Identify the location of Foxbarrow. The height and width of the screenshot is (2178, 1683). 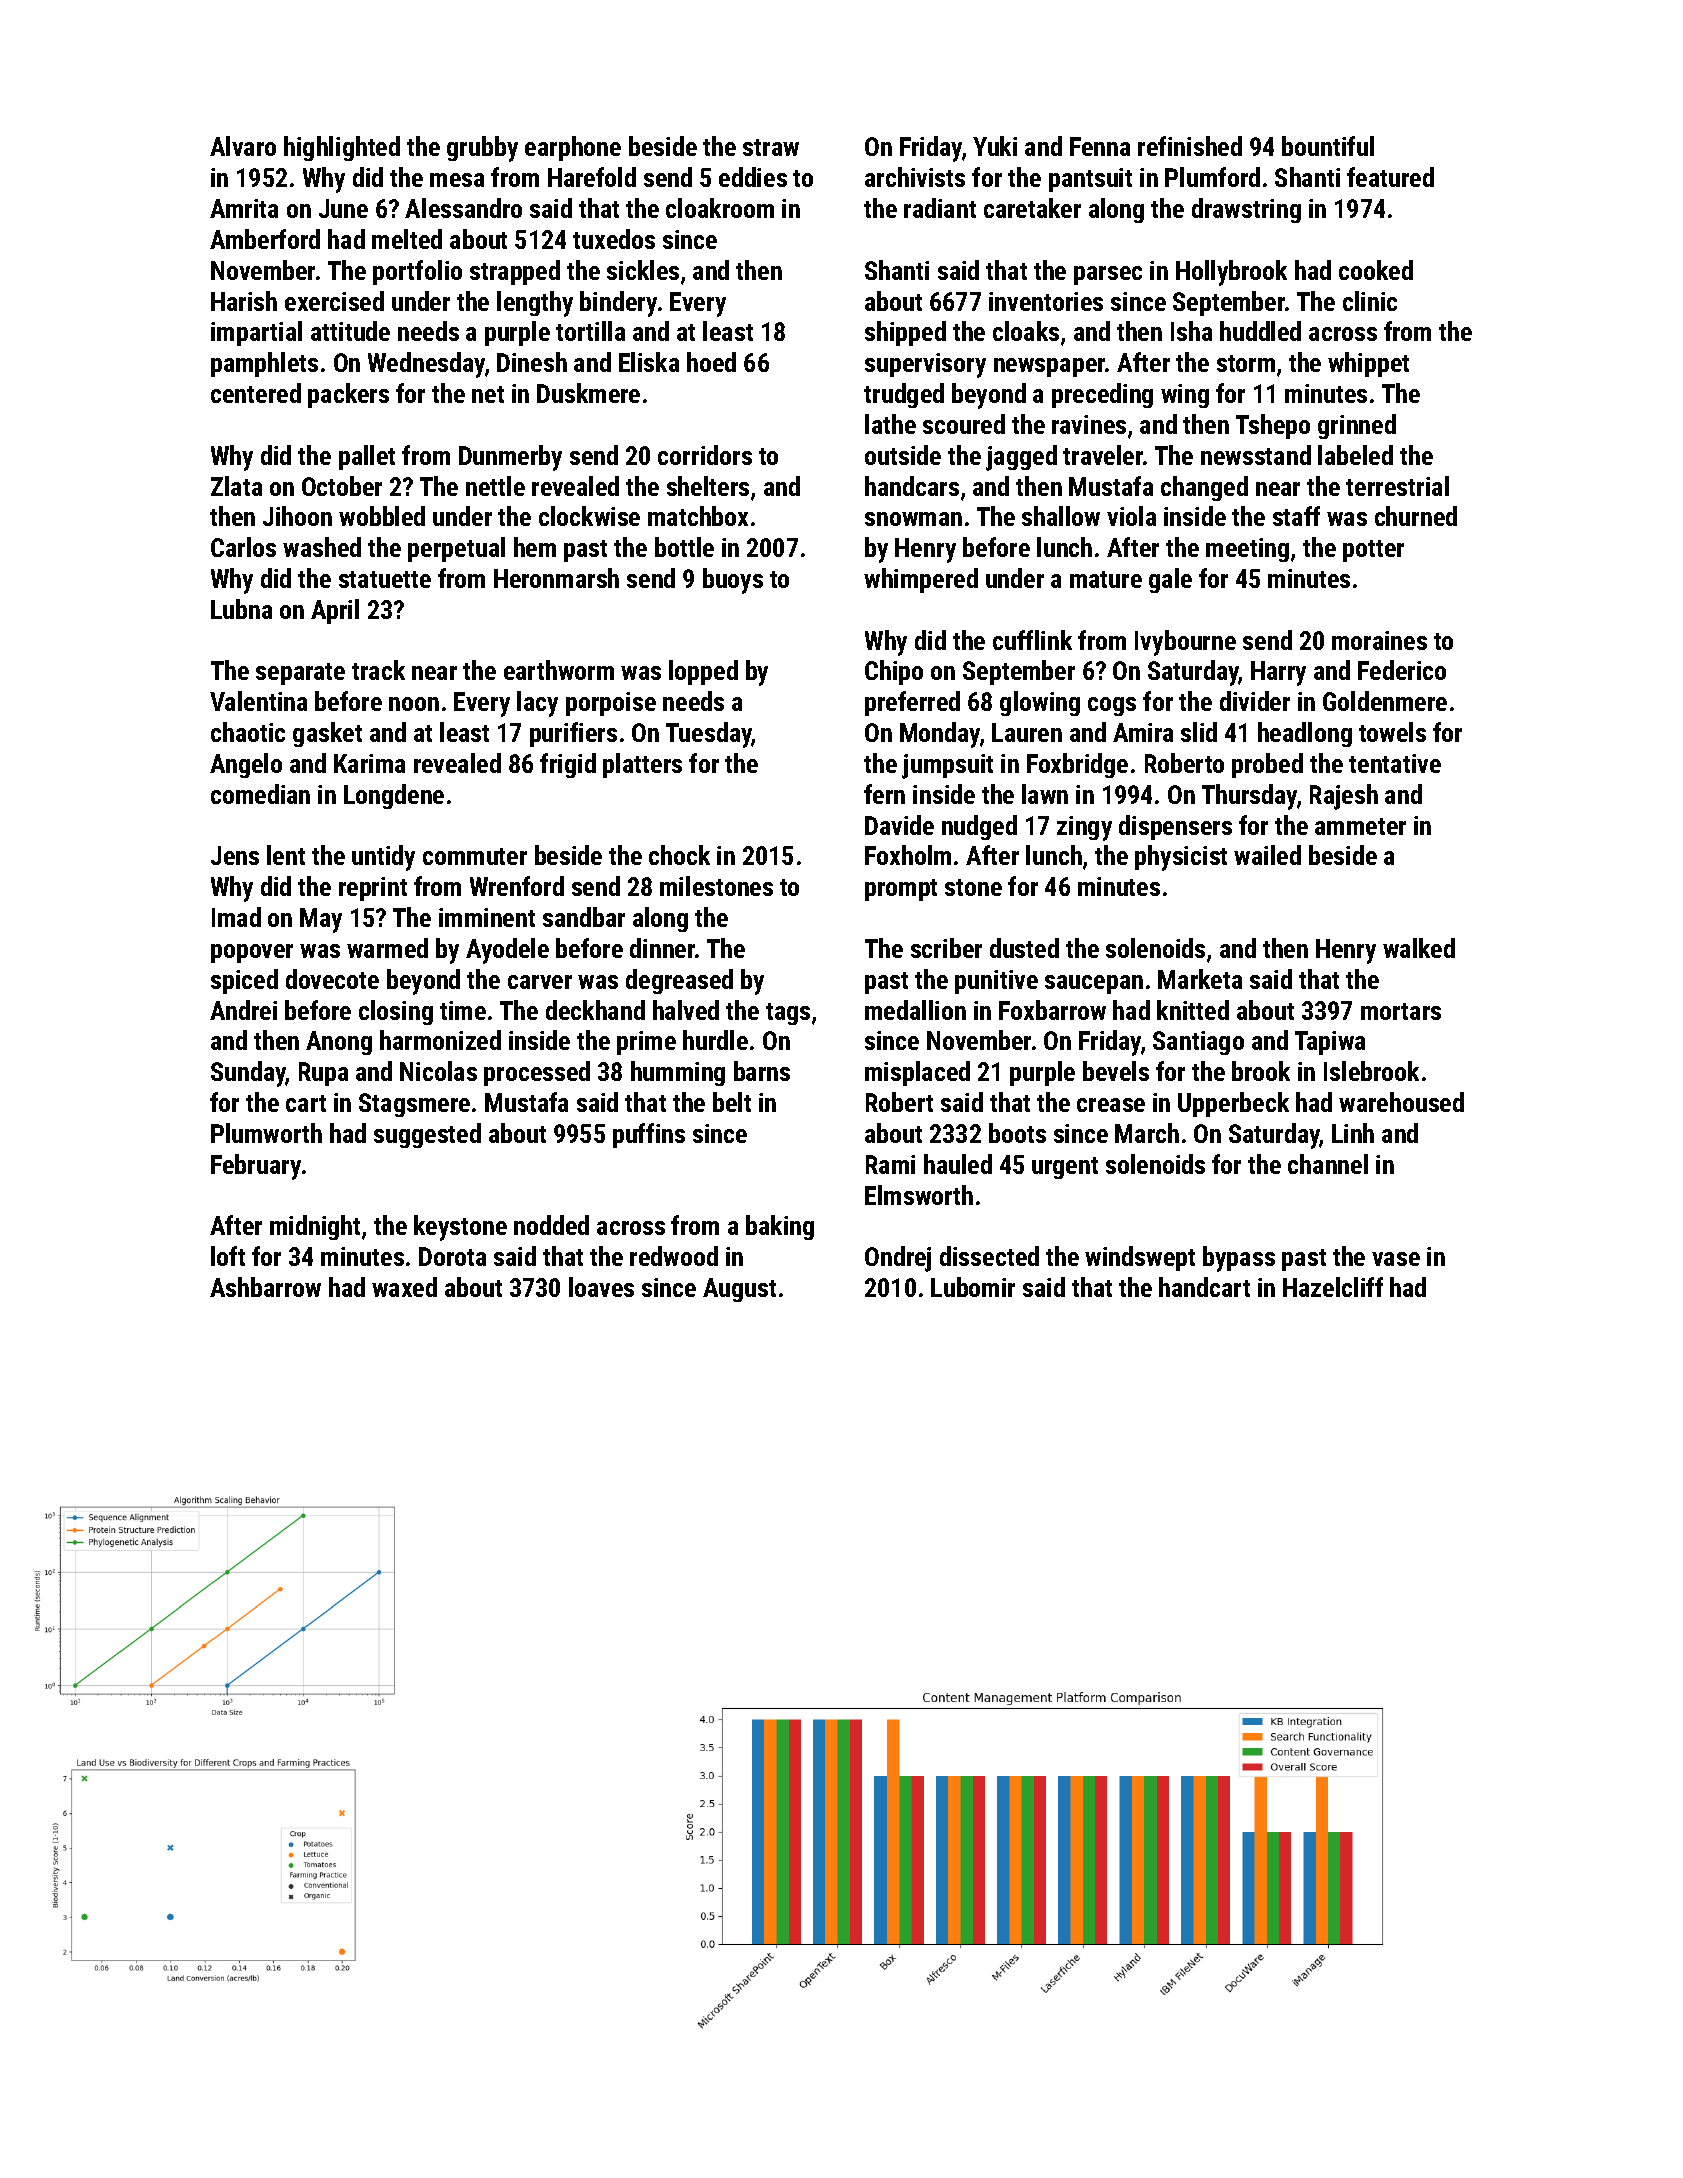
(1052, 1010).
